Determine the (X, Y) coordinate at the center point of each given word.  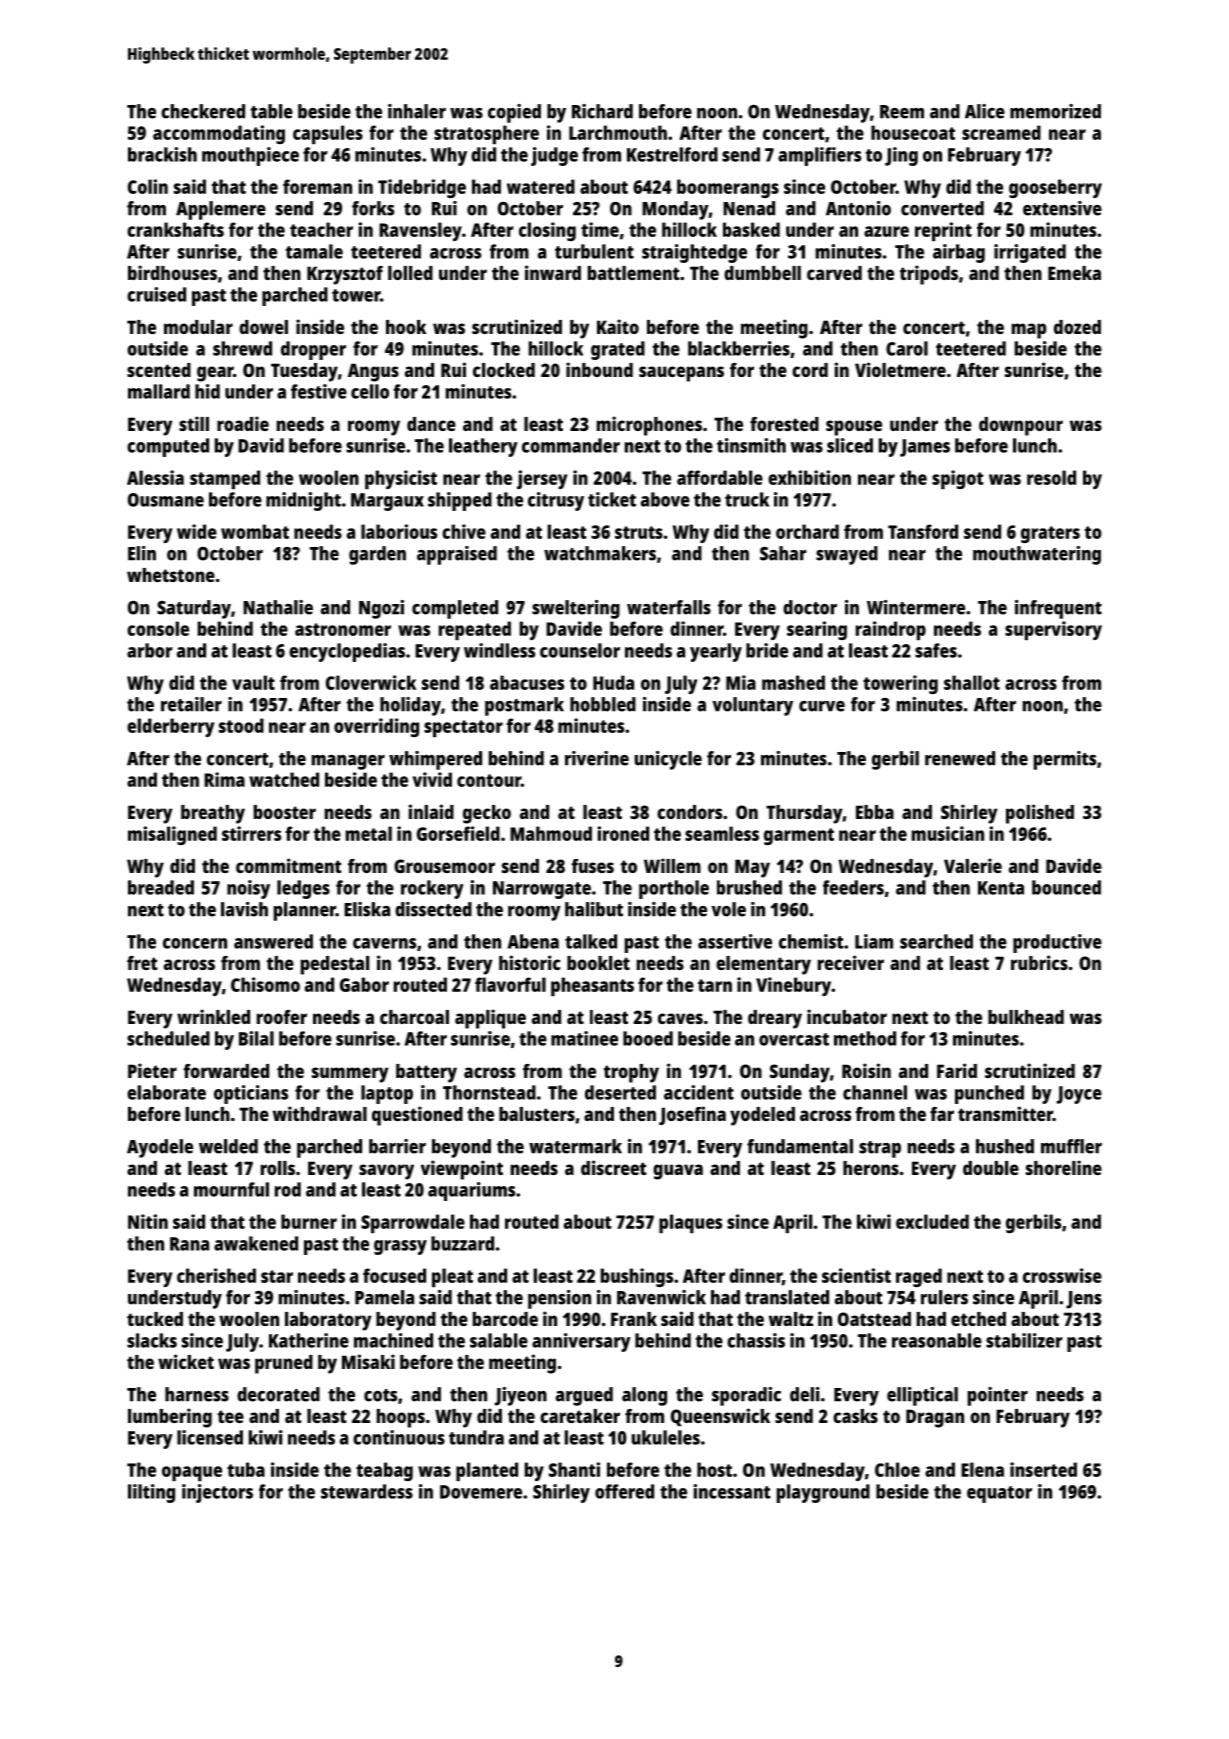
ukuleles (665, 1437)
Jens (1084, 1300)
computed (168, 447)
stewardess (367, 1491)
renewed (960, 758)
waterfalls (669, 607)
